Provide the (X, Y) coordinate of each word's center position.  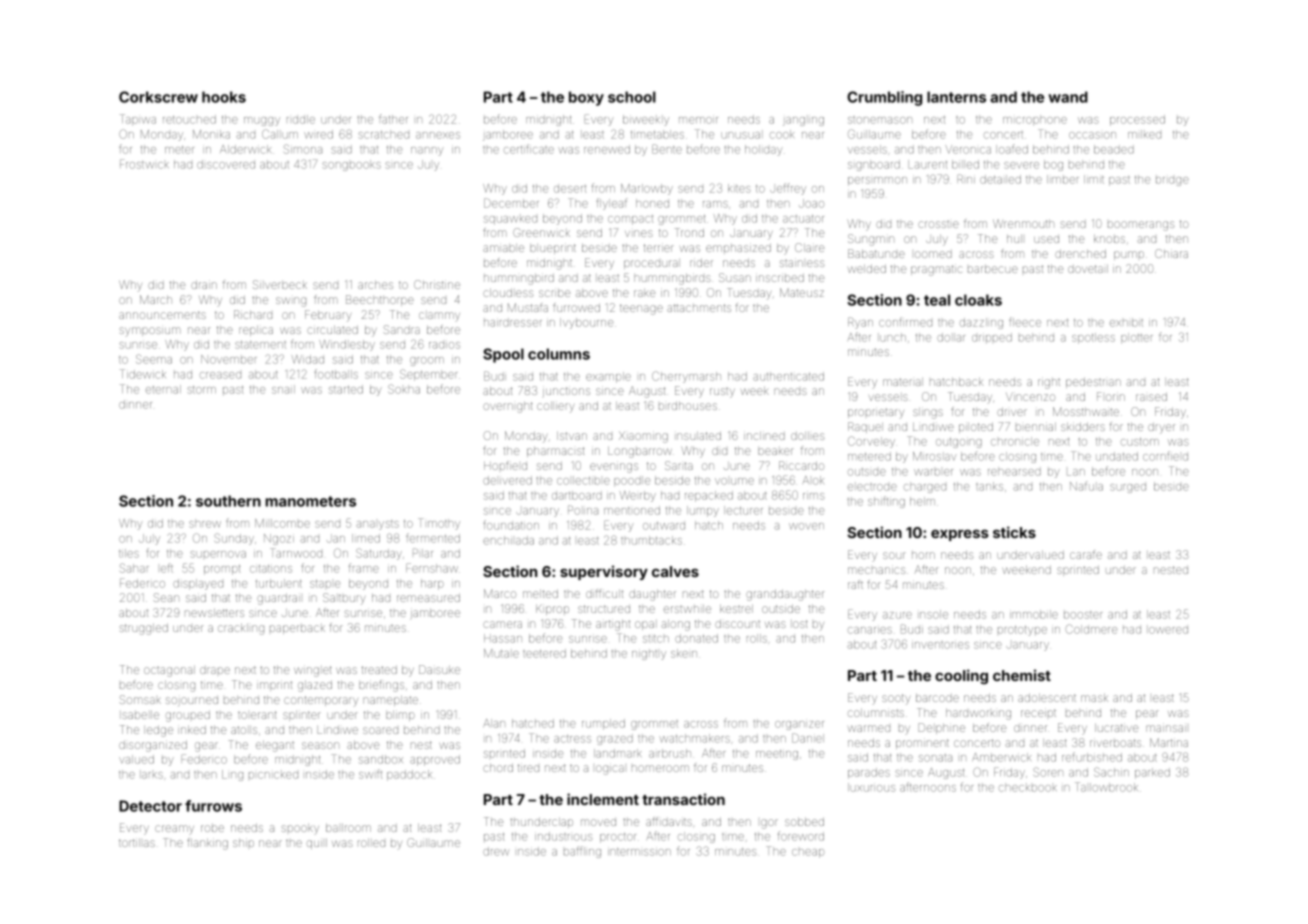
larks (152, 775)
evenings (614, 468)
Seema (154, 359)
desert (570, 189)
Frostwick (144, 164)
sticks (1014, 532)
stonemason (880, 120)
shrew (205, 523)
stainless (802, 263)
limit (1094, 179)
